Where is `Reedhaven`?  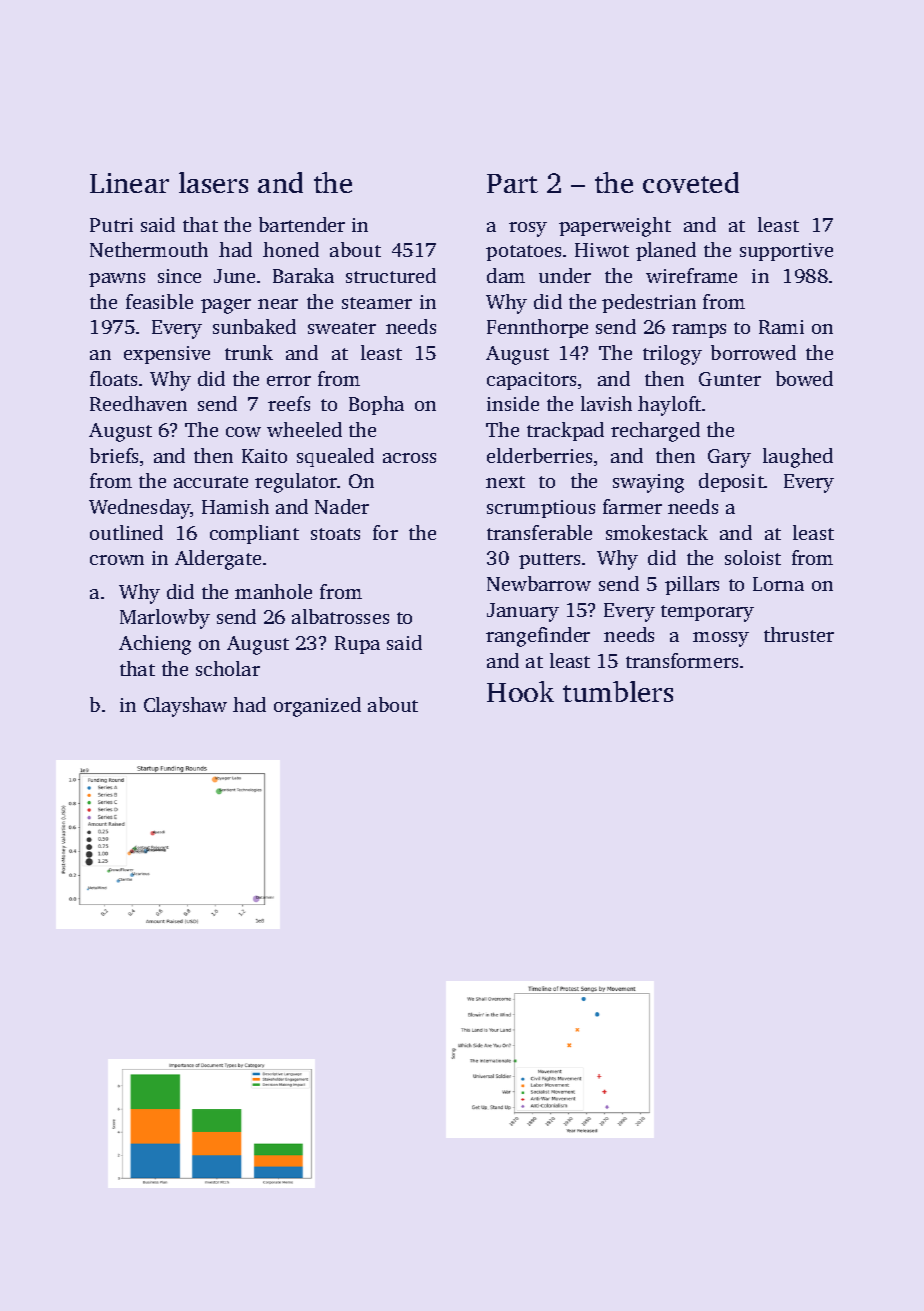 Reedhaven is located at coordinates (138, 403).
